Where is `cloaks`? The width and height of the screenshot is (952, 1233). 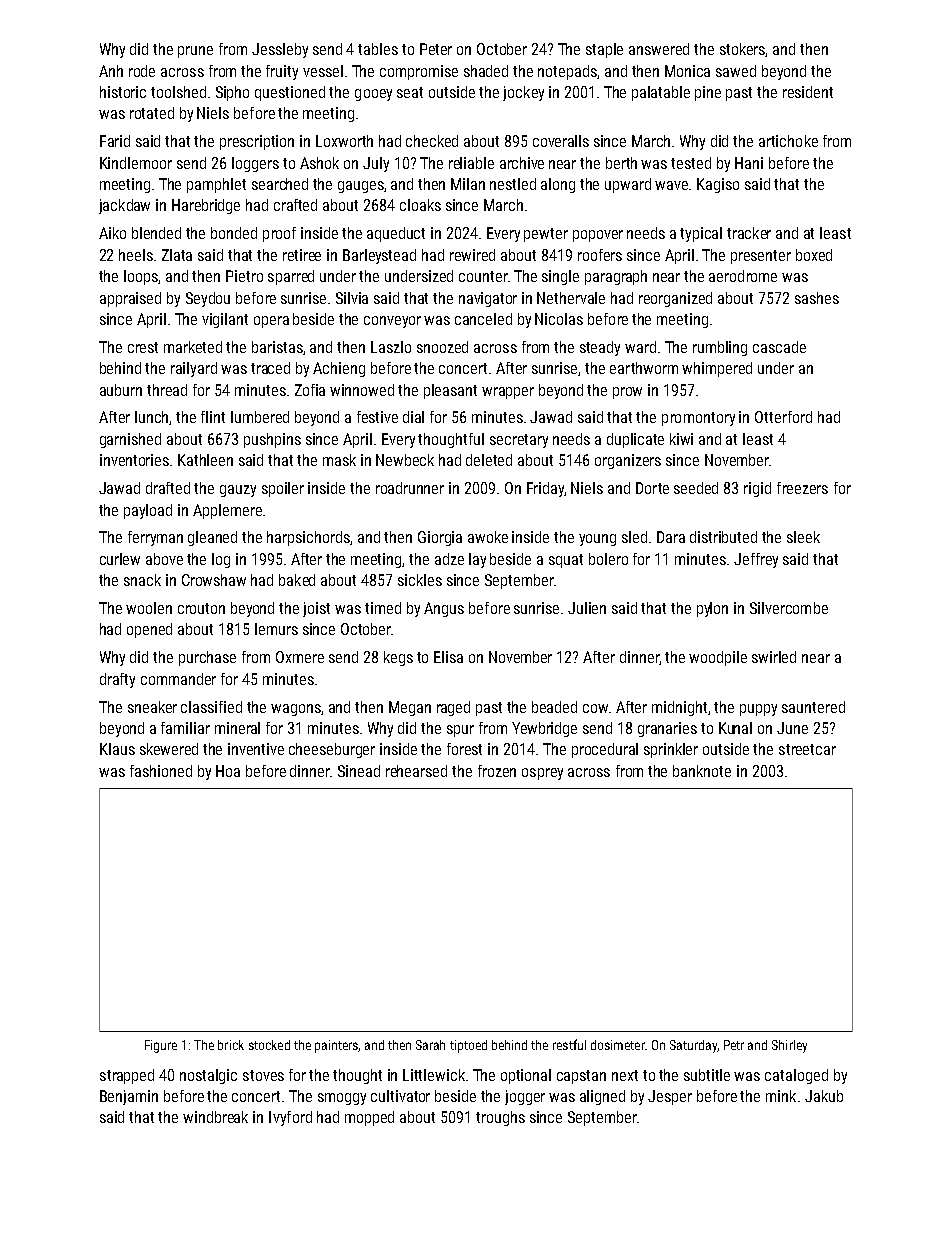 cloaks is located at coordinates (420, 205).
